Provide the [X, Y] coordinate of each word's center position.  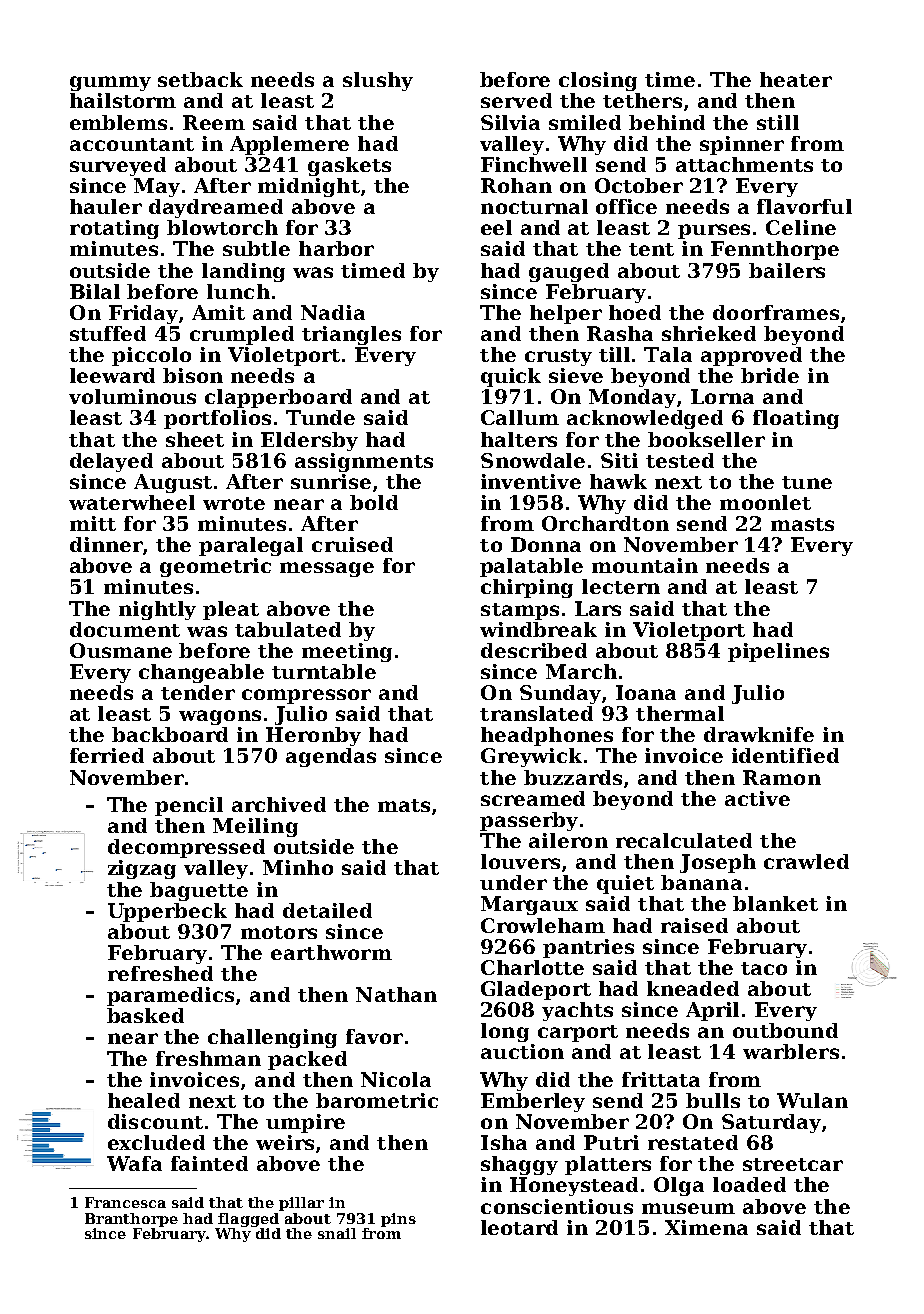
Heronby [313, 736]
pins [398, 1220]
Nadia [333, 312]
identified [785, 755]
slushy [378, 81]
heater [796, 79]
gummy [110, 83]
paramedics [170, 996]
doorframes [776, 312]
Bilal [95, 291]
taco [764, 968]
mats [404, 805]
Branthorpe [131, 1220]
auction [522, 1051]
